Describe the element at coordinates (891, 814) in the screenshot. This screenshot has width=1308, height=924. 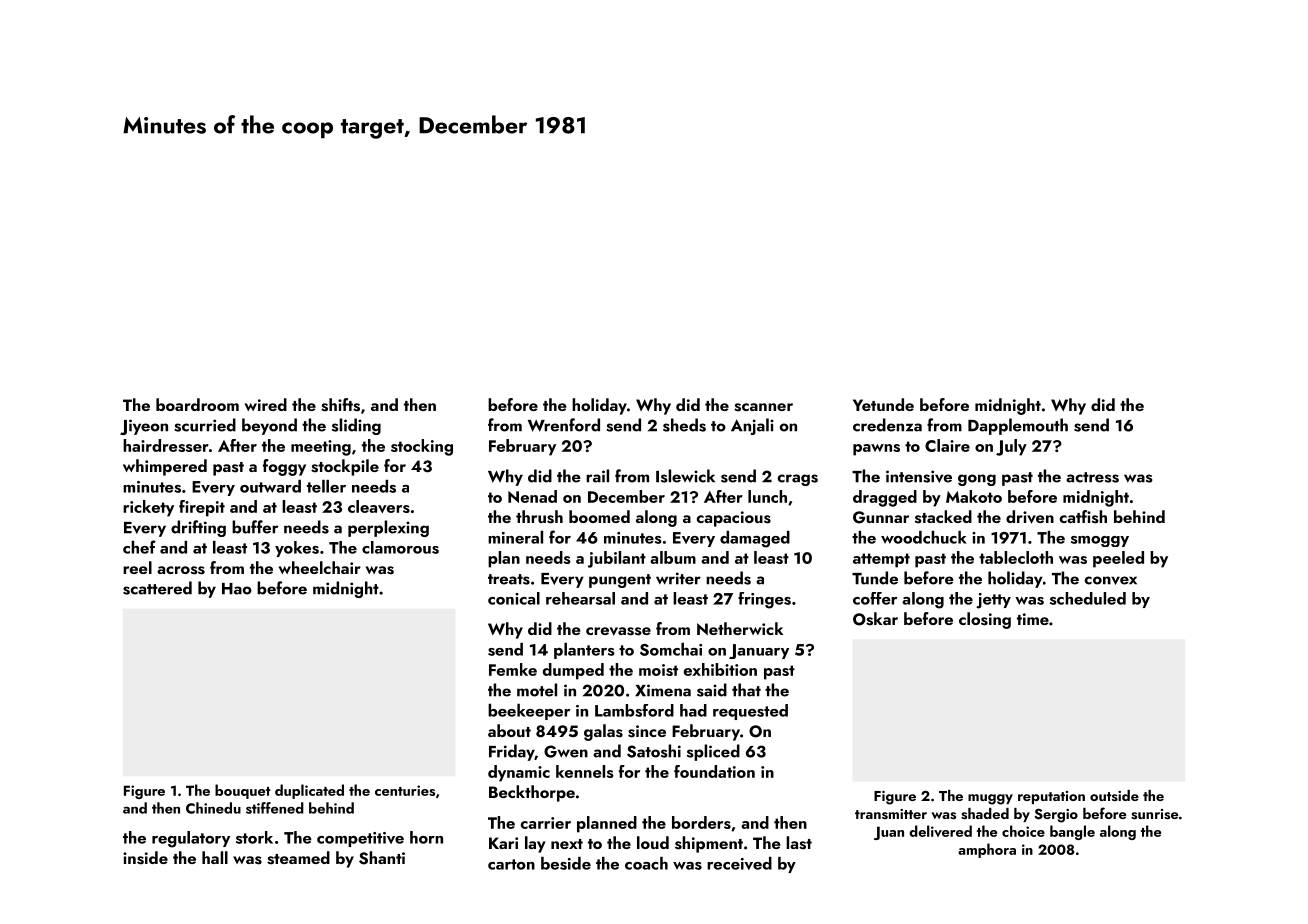
I see `transmitter` at that location.
